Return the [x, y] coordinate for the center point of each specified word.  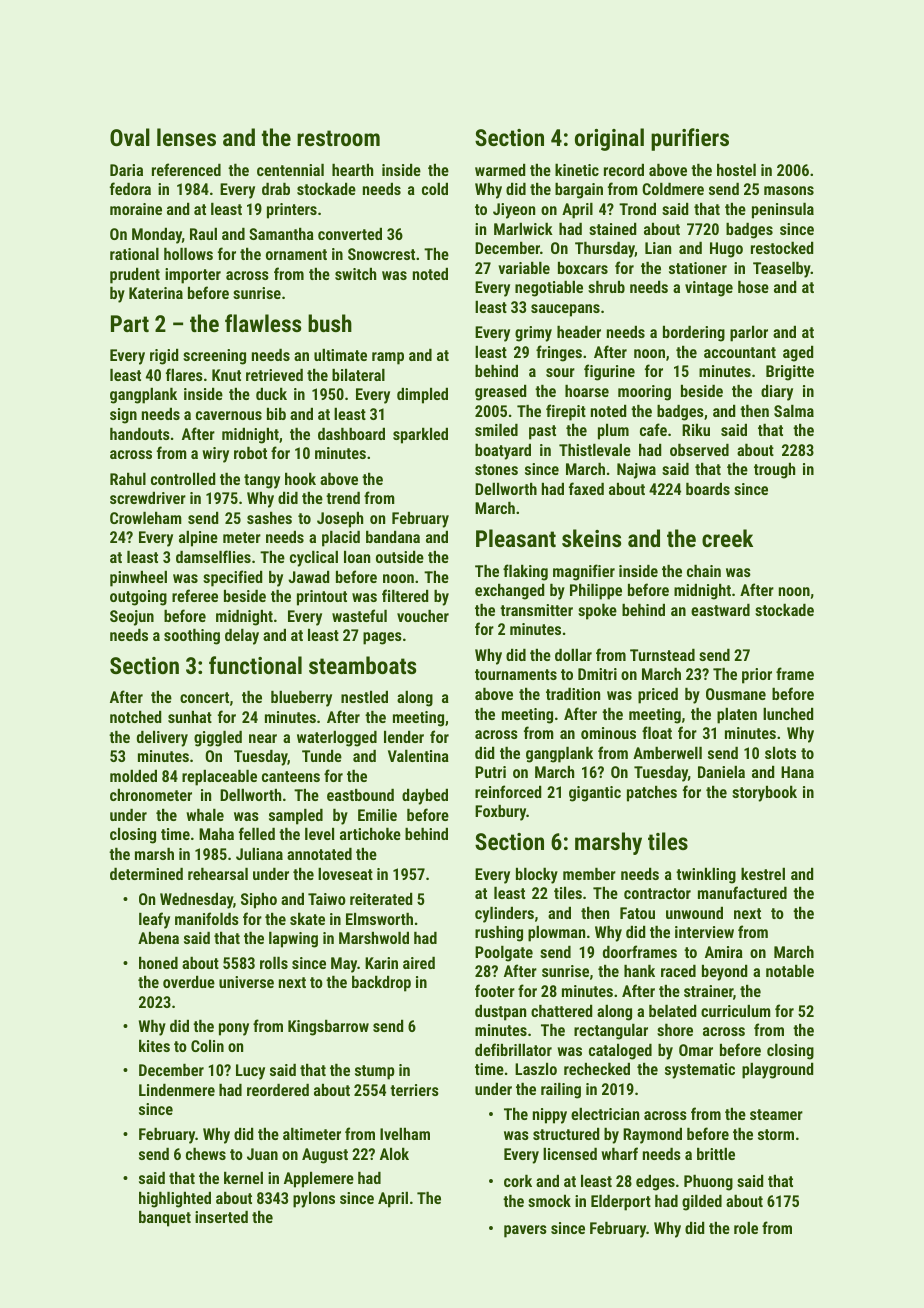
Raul [203, 234]
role [746, 1228]
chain [704, 571]
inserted [221, 1217]
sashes [269, 518]
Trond [637, 209]
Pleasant [516, 538]
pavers [525, 1231]
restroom [338, 138]
